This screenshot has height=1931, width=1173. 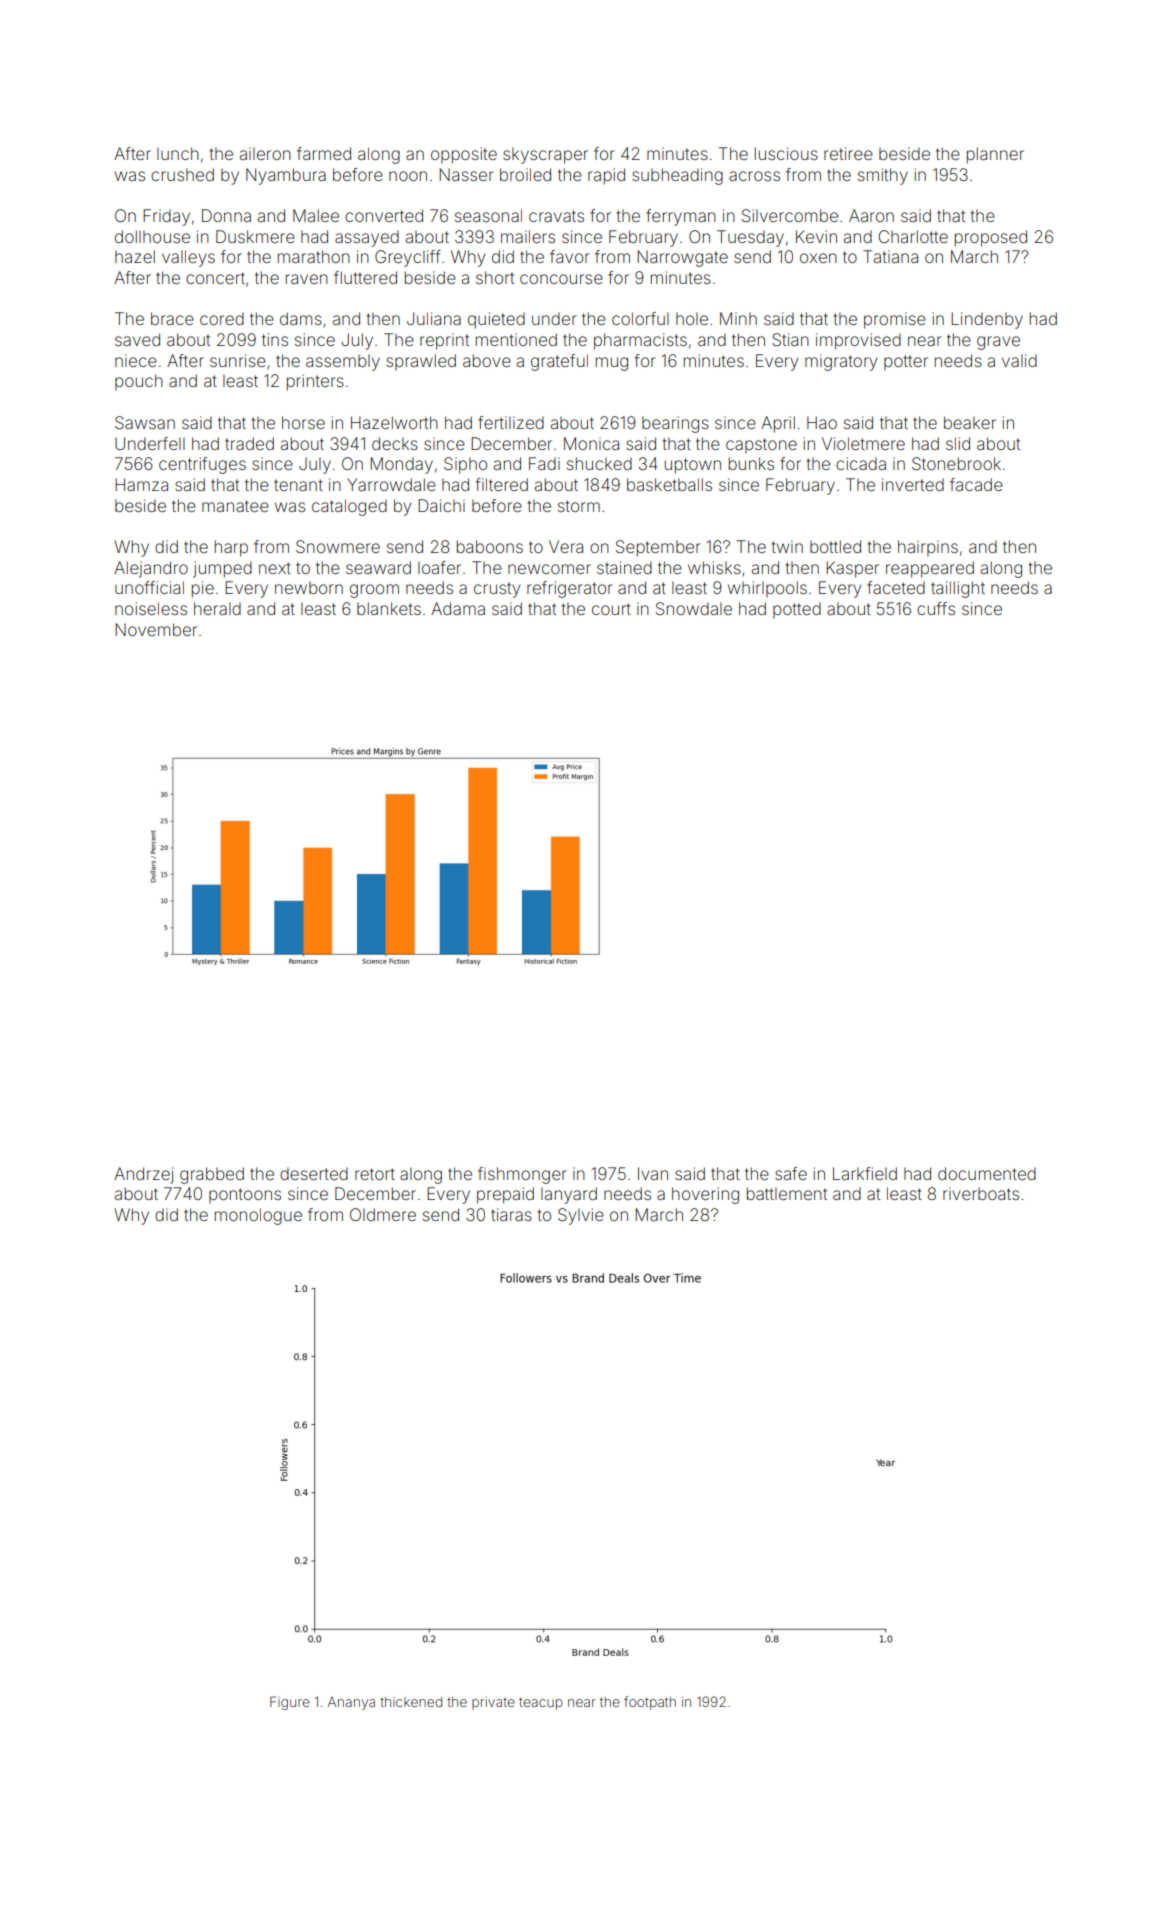 What do you see at coordinates (611, 609) in the screenshot?
I see `court` at bounding box center [611, 609].
